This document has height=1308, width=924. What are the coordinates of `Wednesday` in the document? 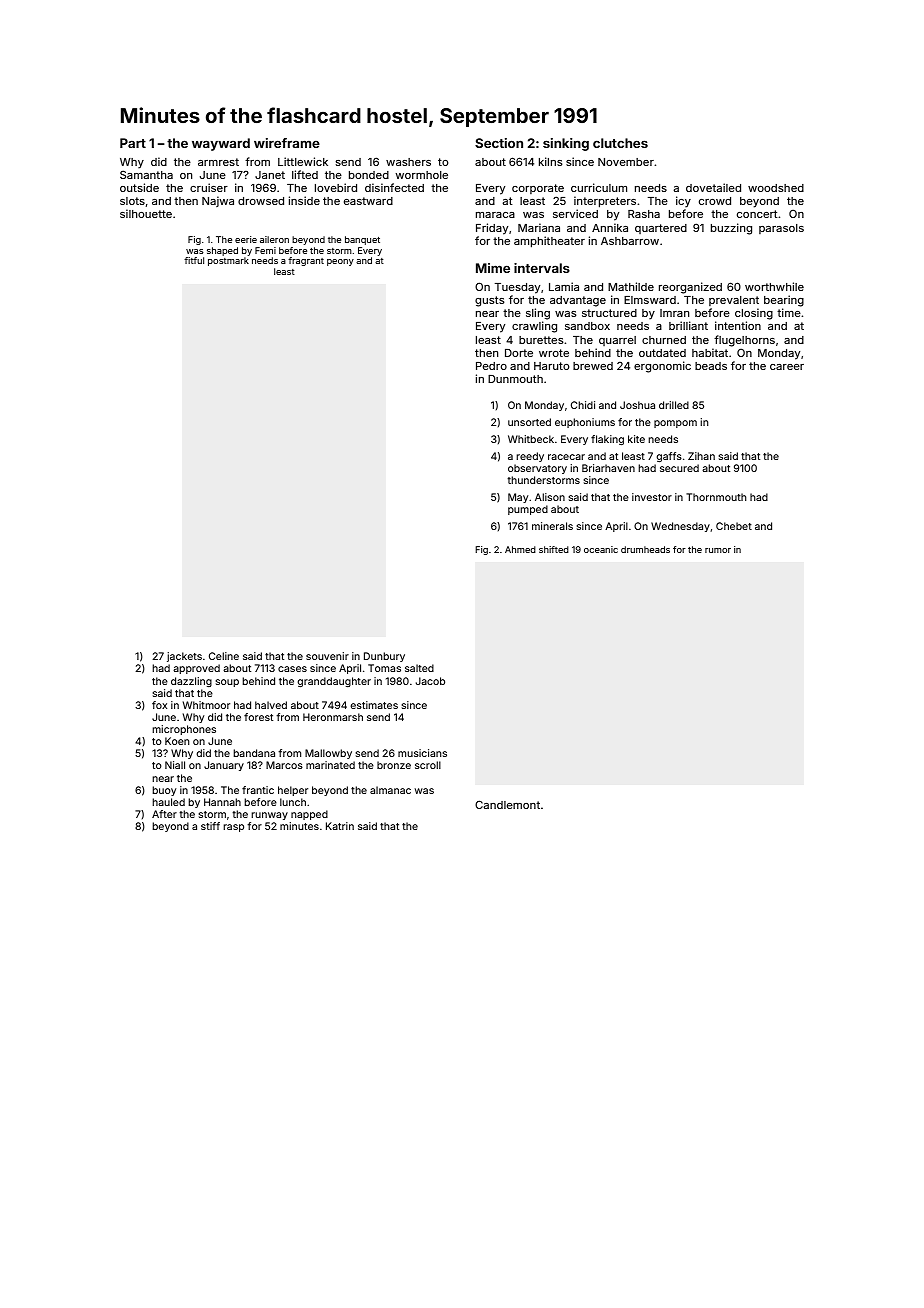 It's located at (680, 527).
